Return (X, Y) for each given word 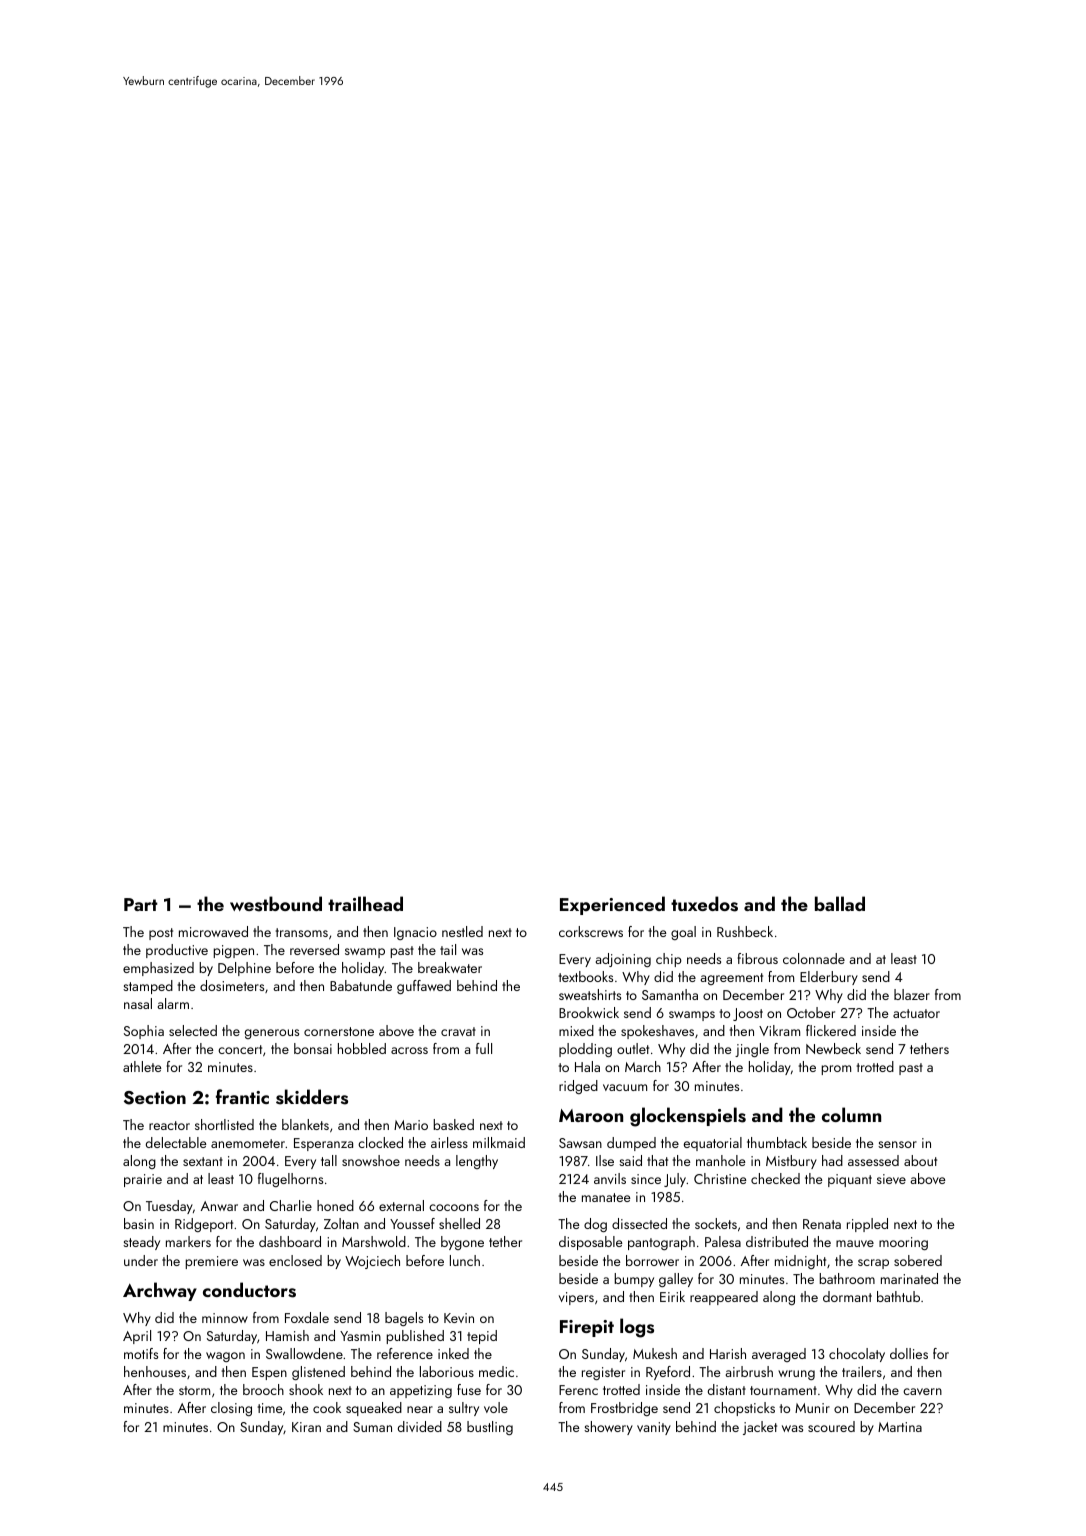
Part (141, 904)
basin (139, 1223)
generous (272, 1034)
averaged (779, 1355)
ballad (840, 903)
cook (327, 1407)
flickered (831, 1030)
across (409, 1050)
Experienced (612, 905)
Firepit (587, 1328)
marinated (909, 1278)
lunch (465, 1260)
